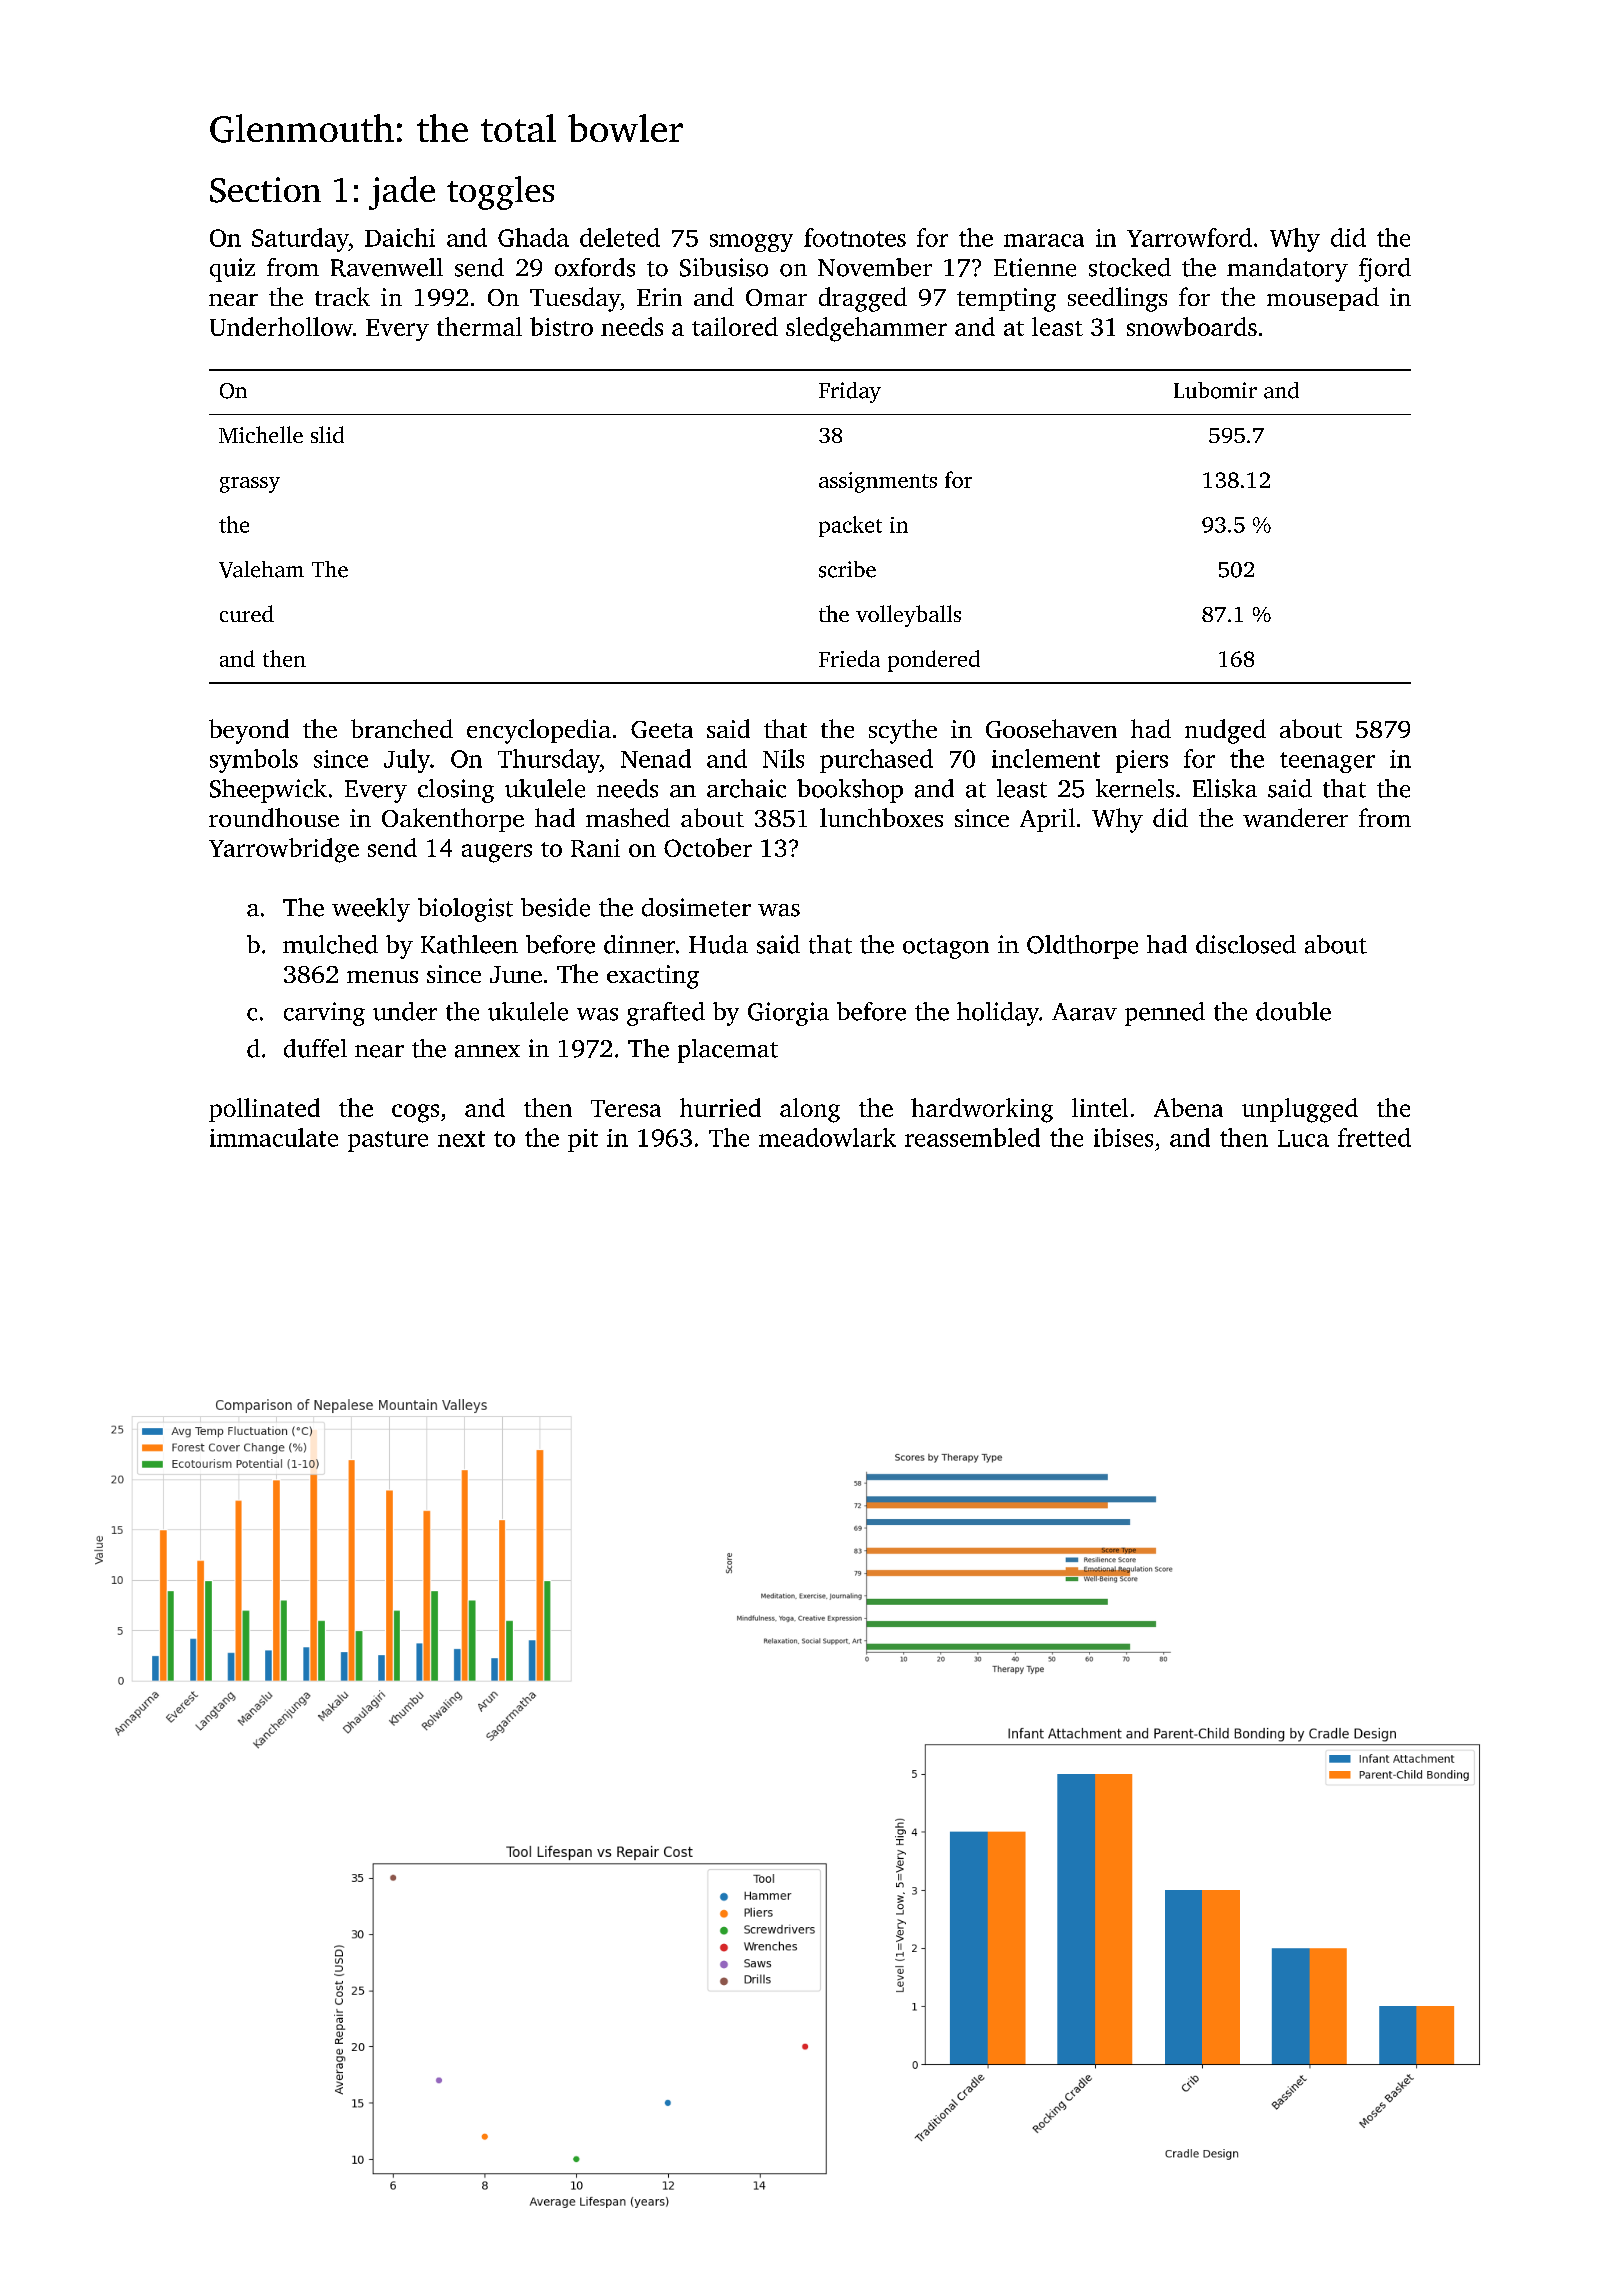 This screenshot has width=1620, height=2292. What do you see at coordinates (1374, 1137) in the screenshot?
I see `fretted` at bounding box center [1374, 1137].
